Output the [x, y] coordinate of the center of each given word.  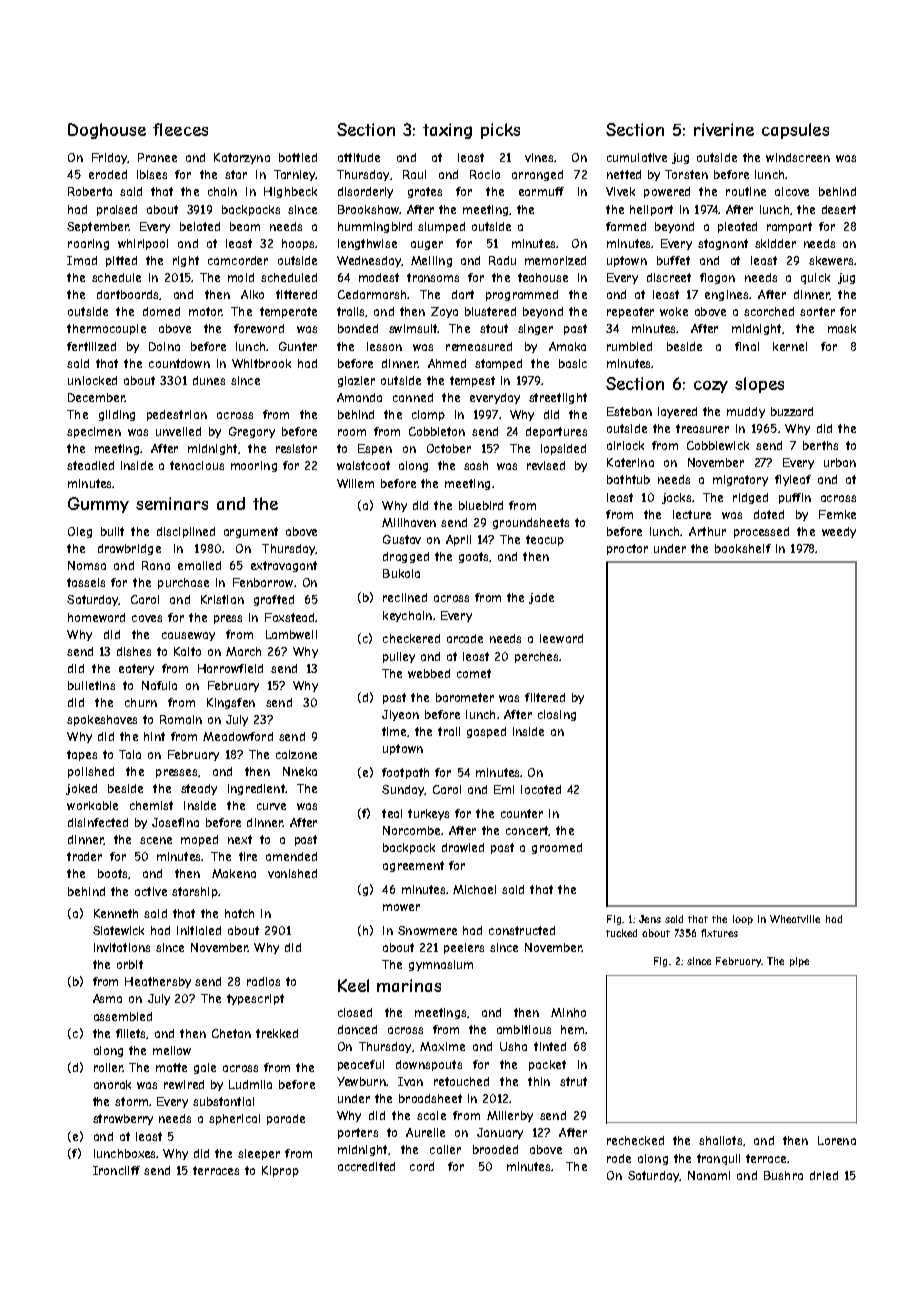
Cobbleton [437, 431]
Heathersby [158, 982]
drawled [463, 847]
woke [674, 311]
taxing [447, 131]
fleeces [180, 129]
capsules [795, 131]
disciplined [186, 532]
